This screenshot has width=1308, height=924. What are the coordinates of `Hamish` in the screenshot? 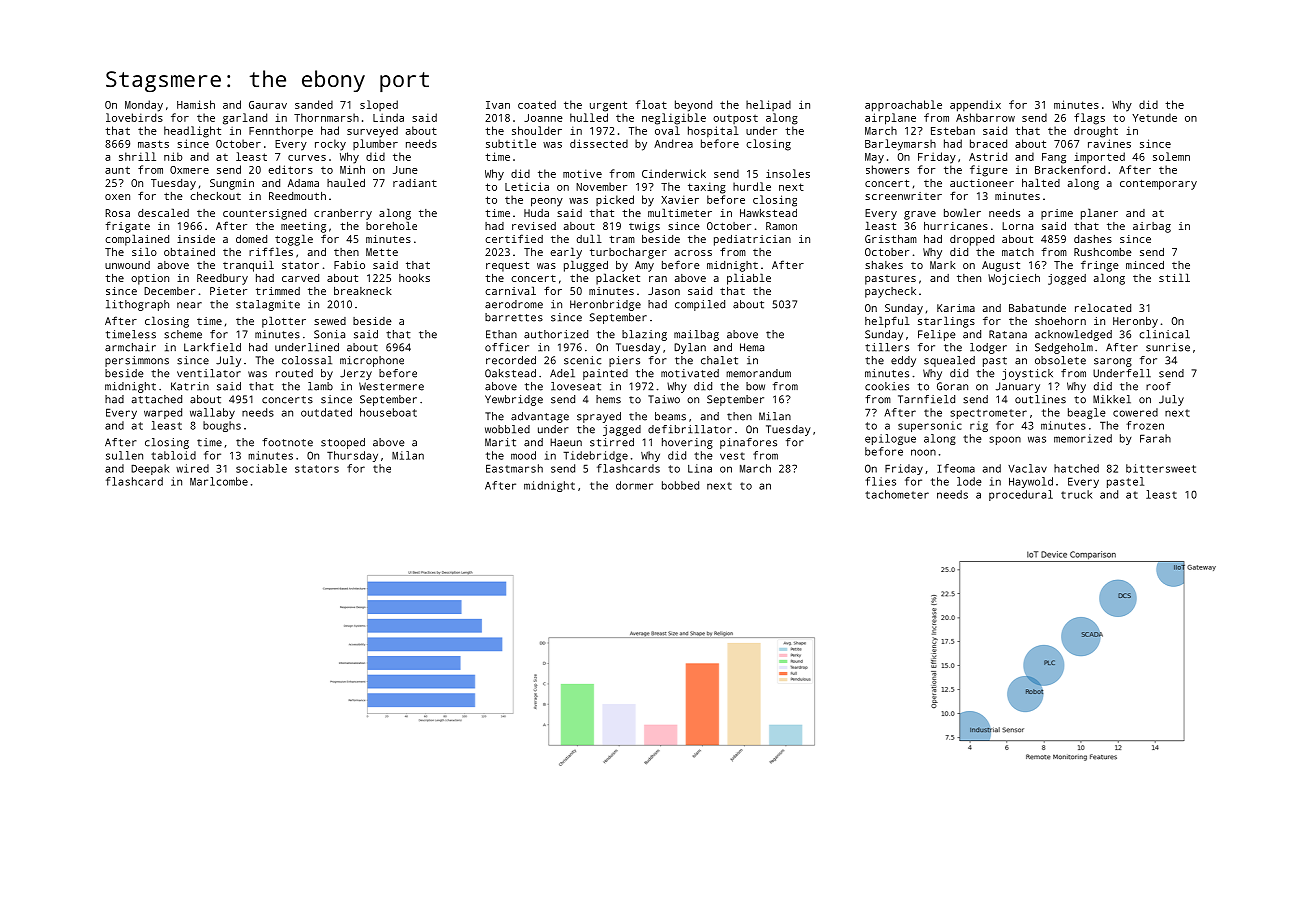 It's located at (196, 104).
